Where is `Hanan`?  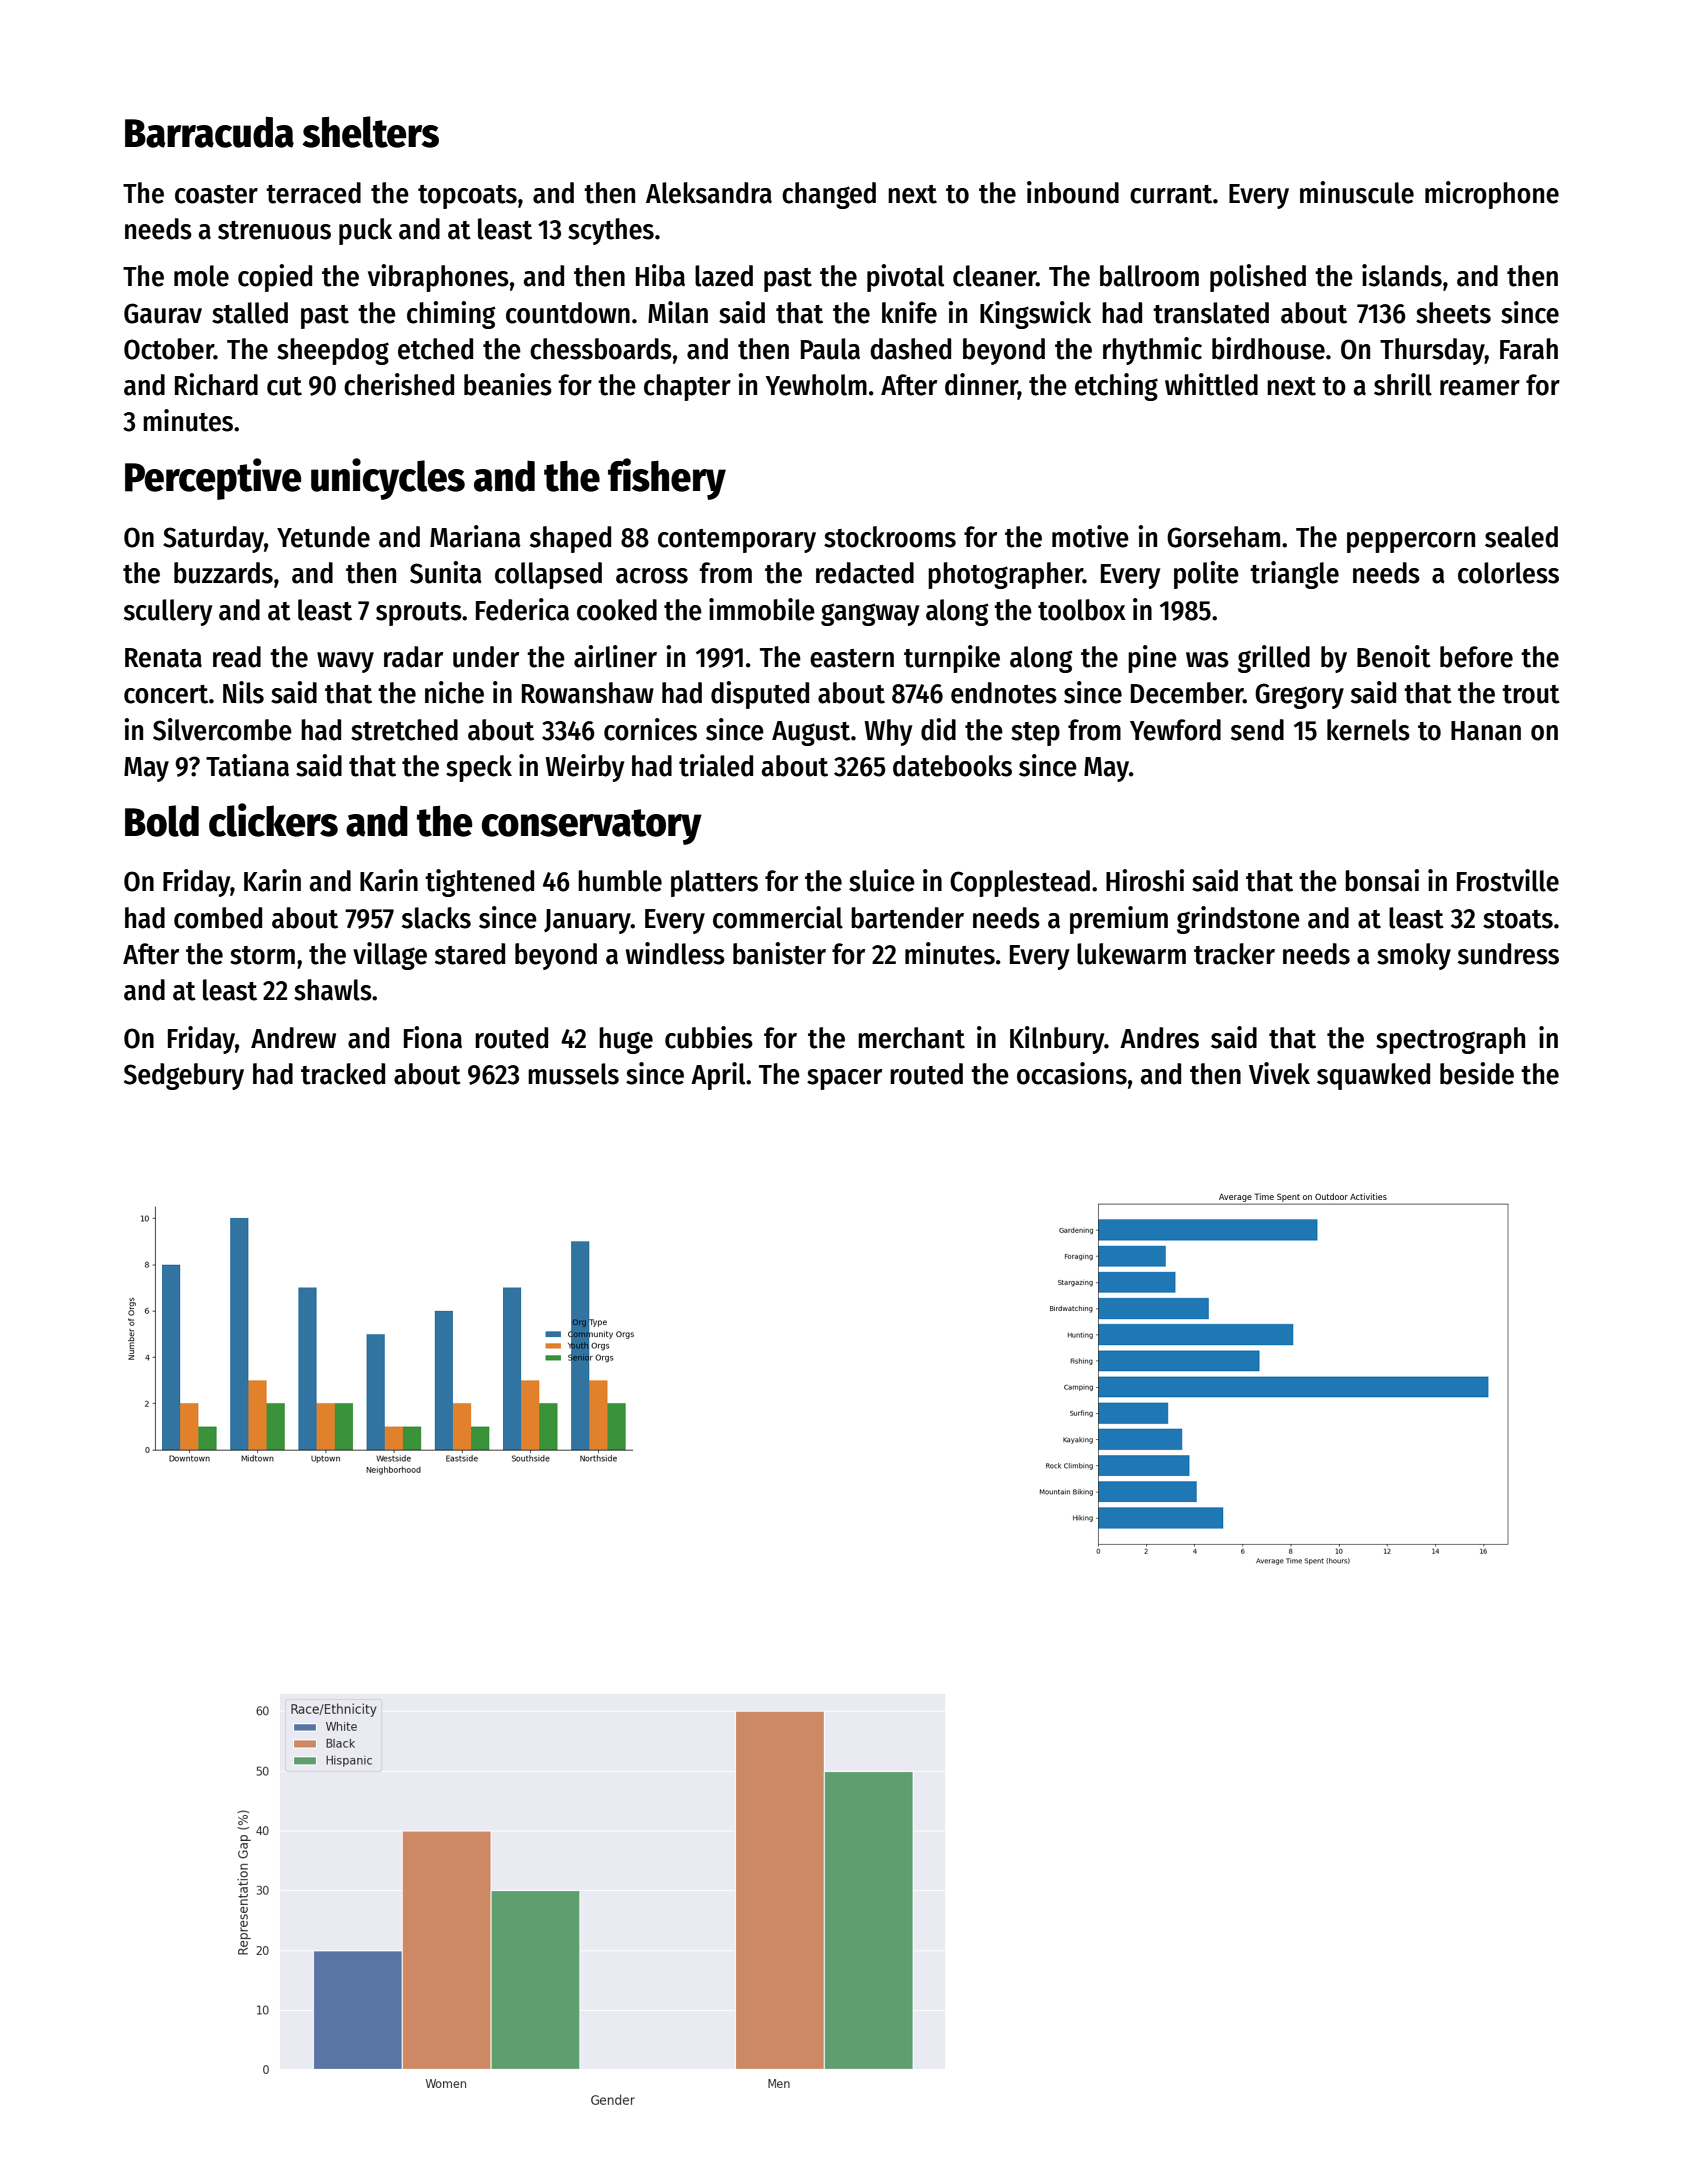
Hanan is located at coordinates (1486, 731).
